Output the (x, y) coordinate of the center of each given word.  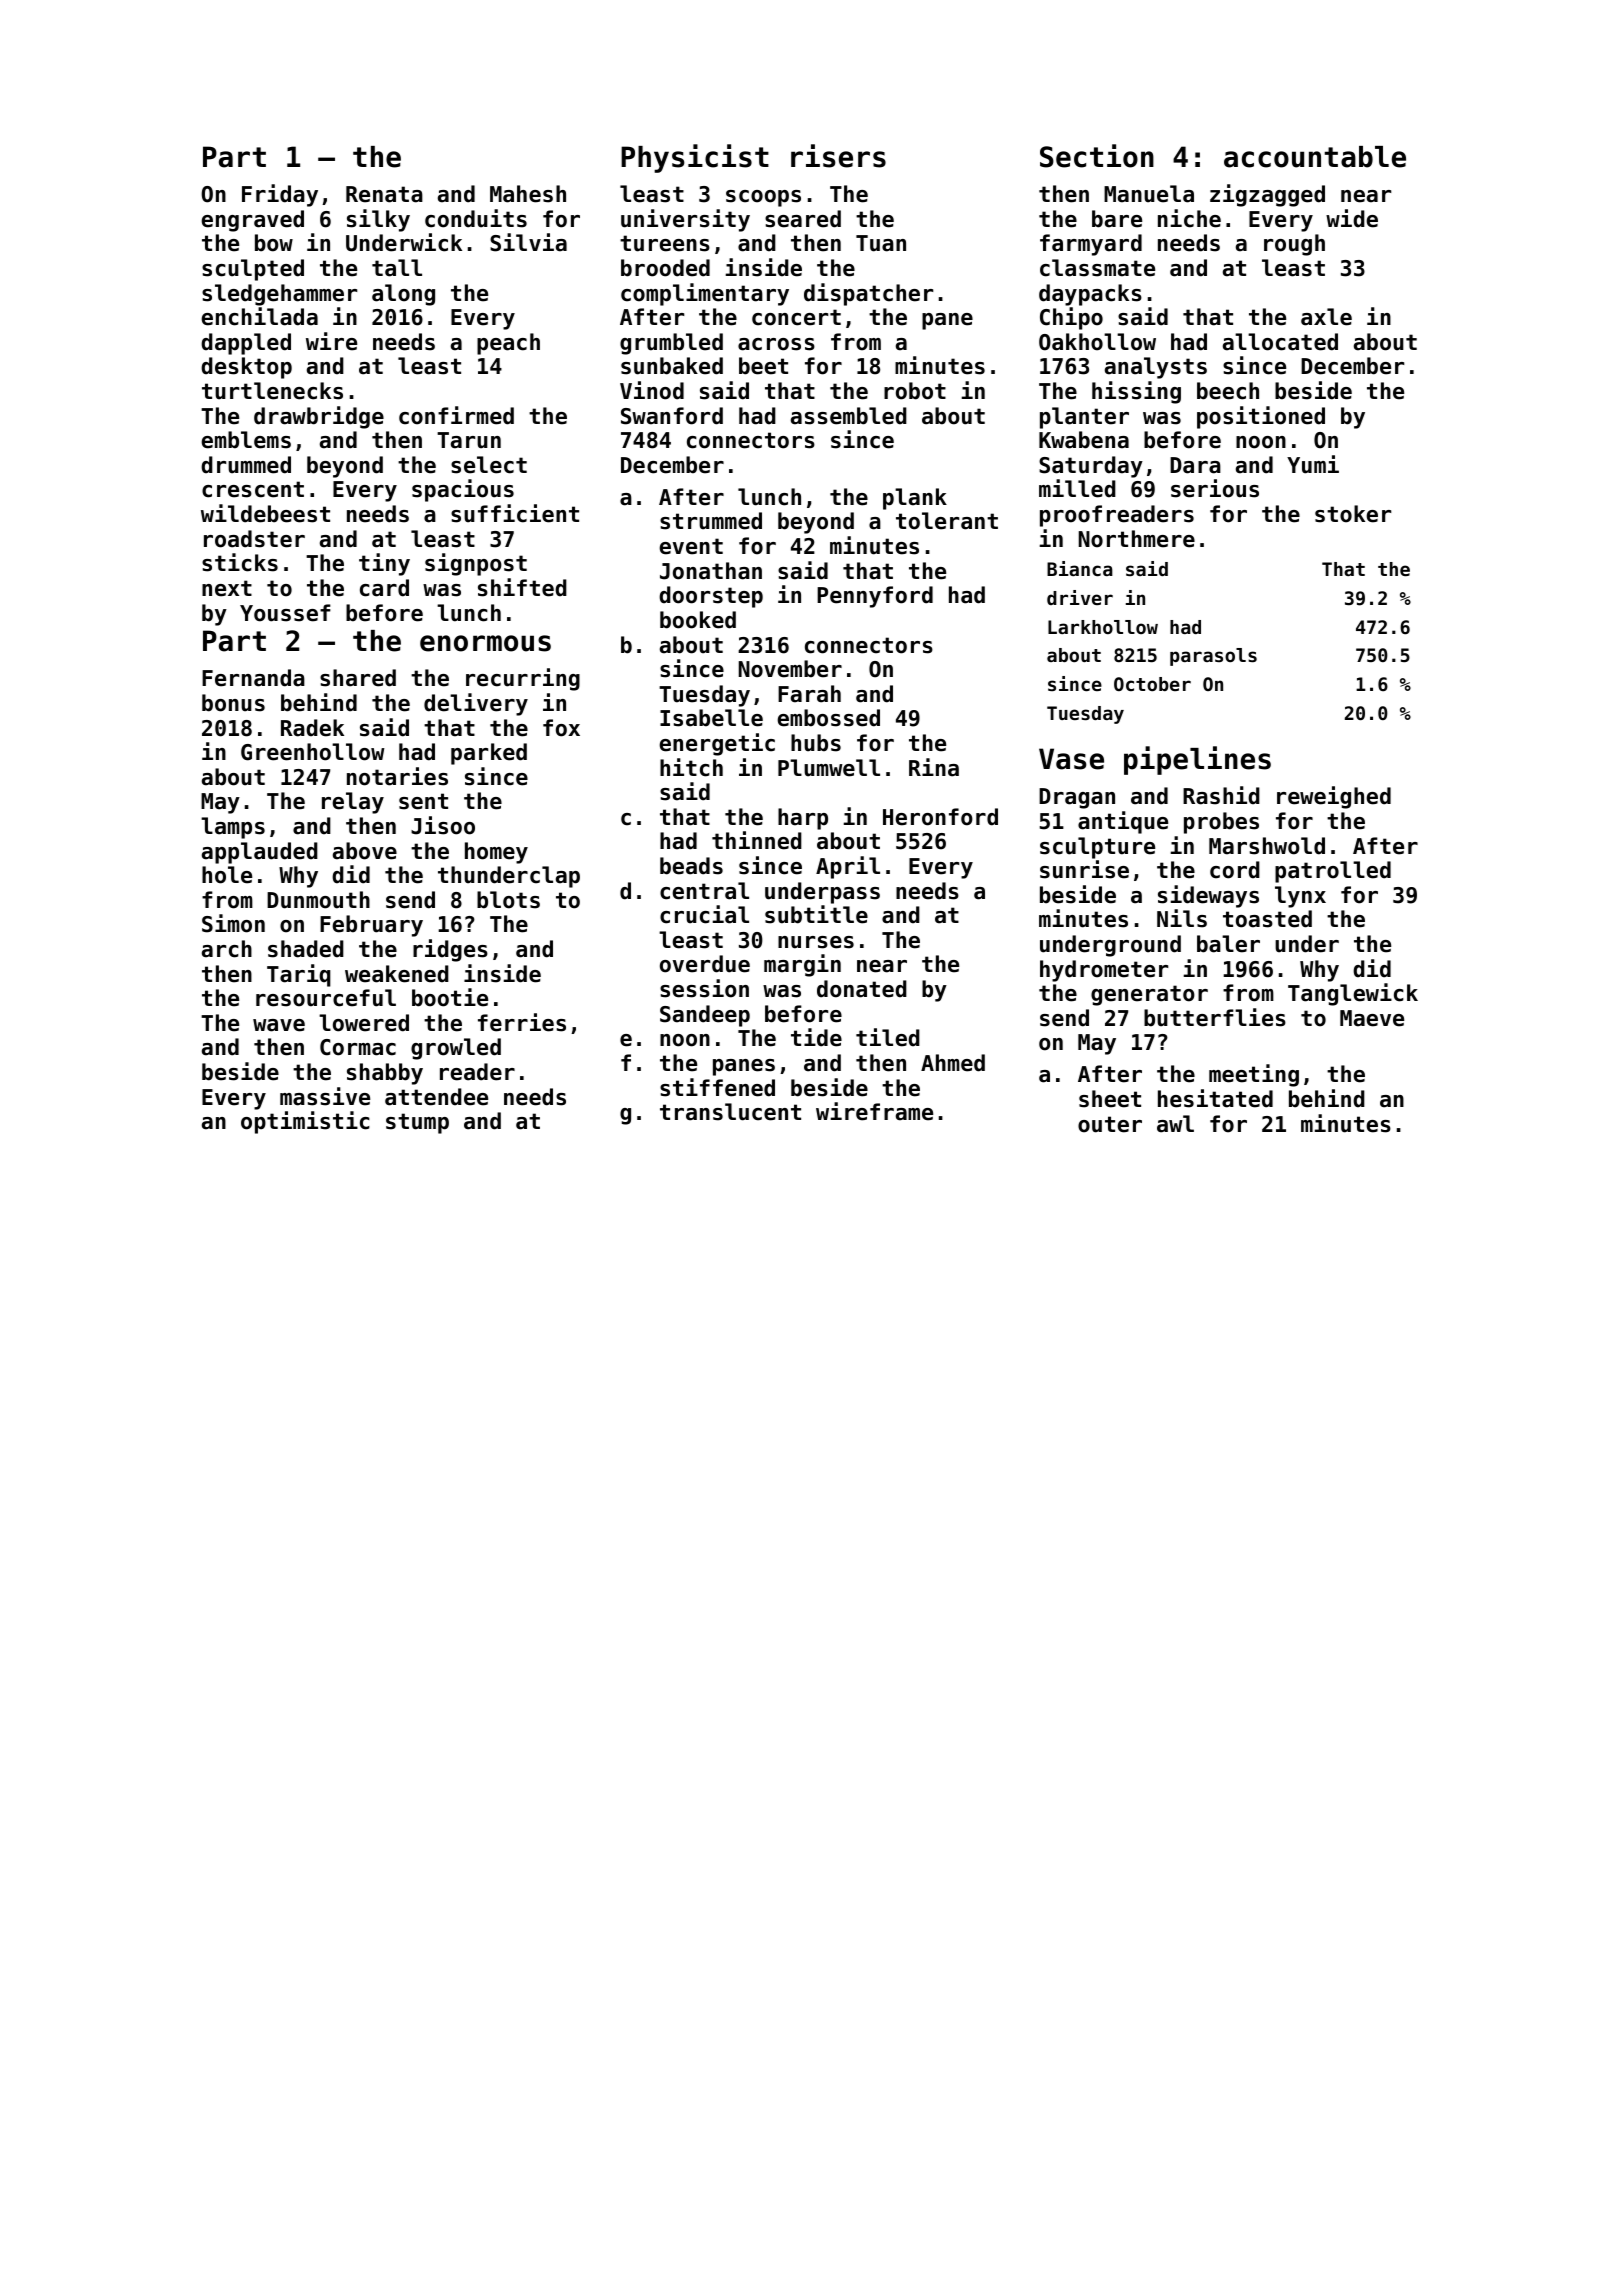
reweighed (1334, 797)
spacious (463, 490)
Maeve (1372, 1018)
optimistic (305, 1122)
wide (1352, 218)
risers (838, 156)
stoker (1353, 514)
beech (1228, 391)
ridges (450, 950)
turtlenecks (272, 391)
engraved (252, 221)
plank (915, 499)
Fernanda (253, 678)
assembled (849, 416)
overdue (705, 964)
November (790, 669)
